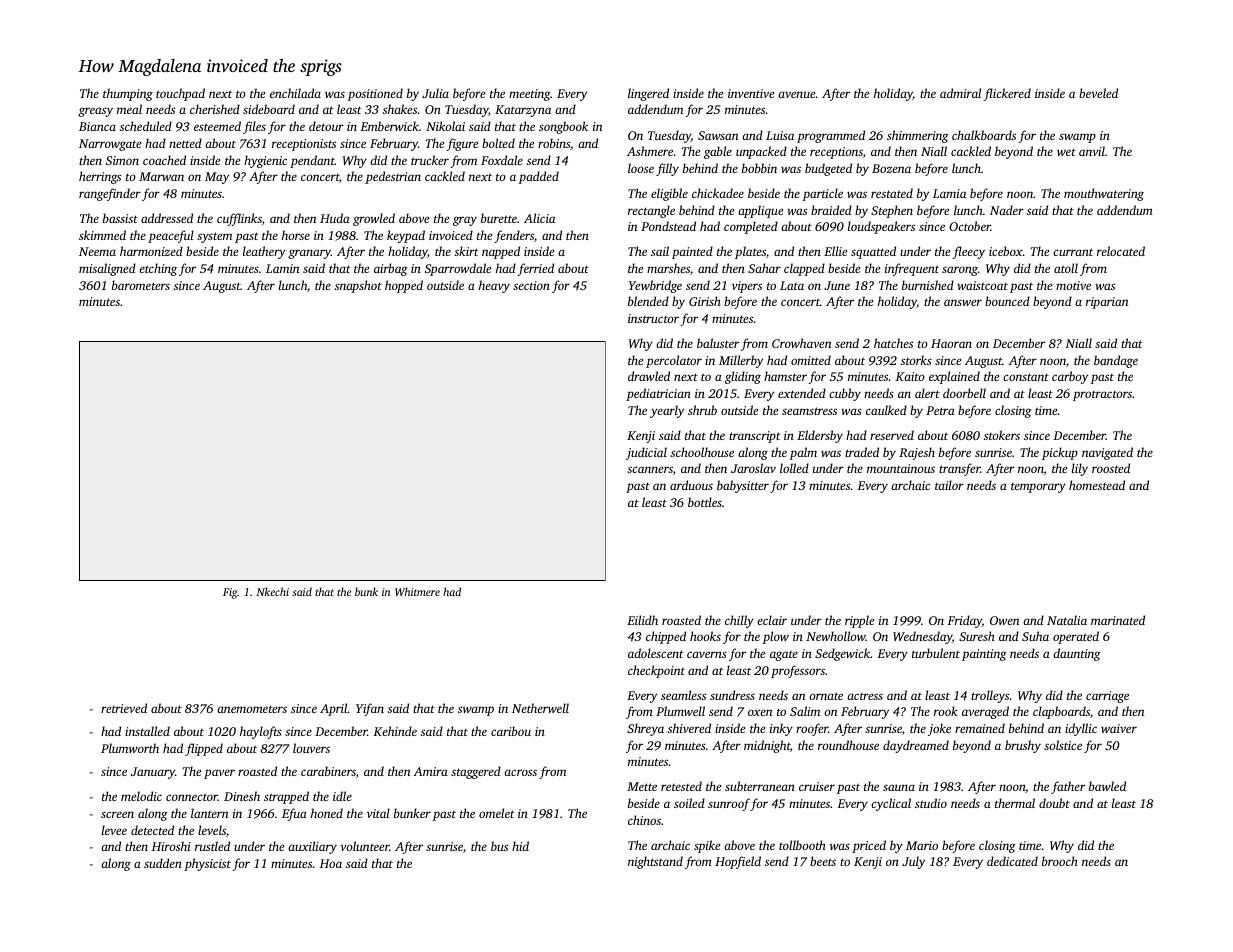 This screenshot has width=1233, height=952. I want to click on barometers, so click(141, 285).
